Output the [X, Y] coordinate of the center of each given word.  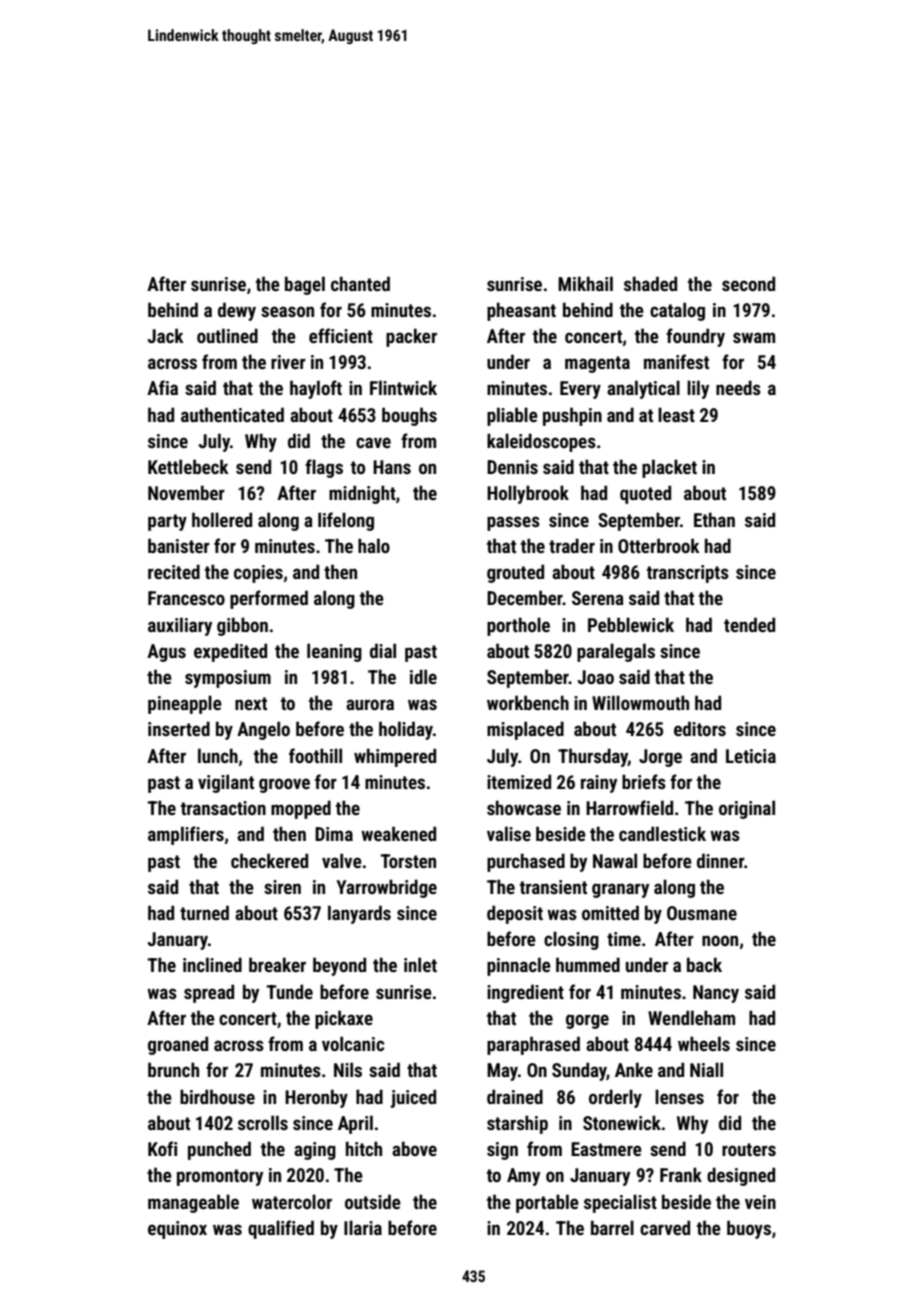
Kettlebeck [188, 466]
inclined [212, 964]
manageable [193, 1203]
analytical [643, 389]
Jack [165, 335]
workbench [528, 702]
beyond [339, 966]
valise [509, 833]
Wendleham [691, 1017]
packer [411, 337]
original [747, 809]
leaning [334, 652]
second [748, 283]
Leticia [751, 756]
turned [204, 912]
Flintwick [403, 387]
